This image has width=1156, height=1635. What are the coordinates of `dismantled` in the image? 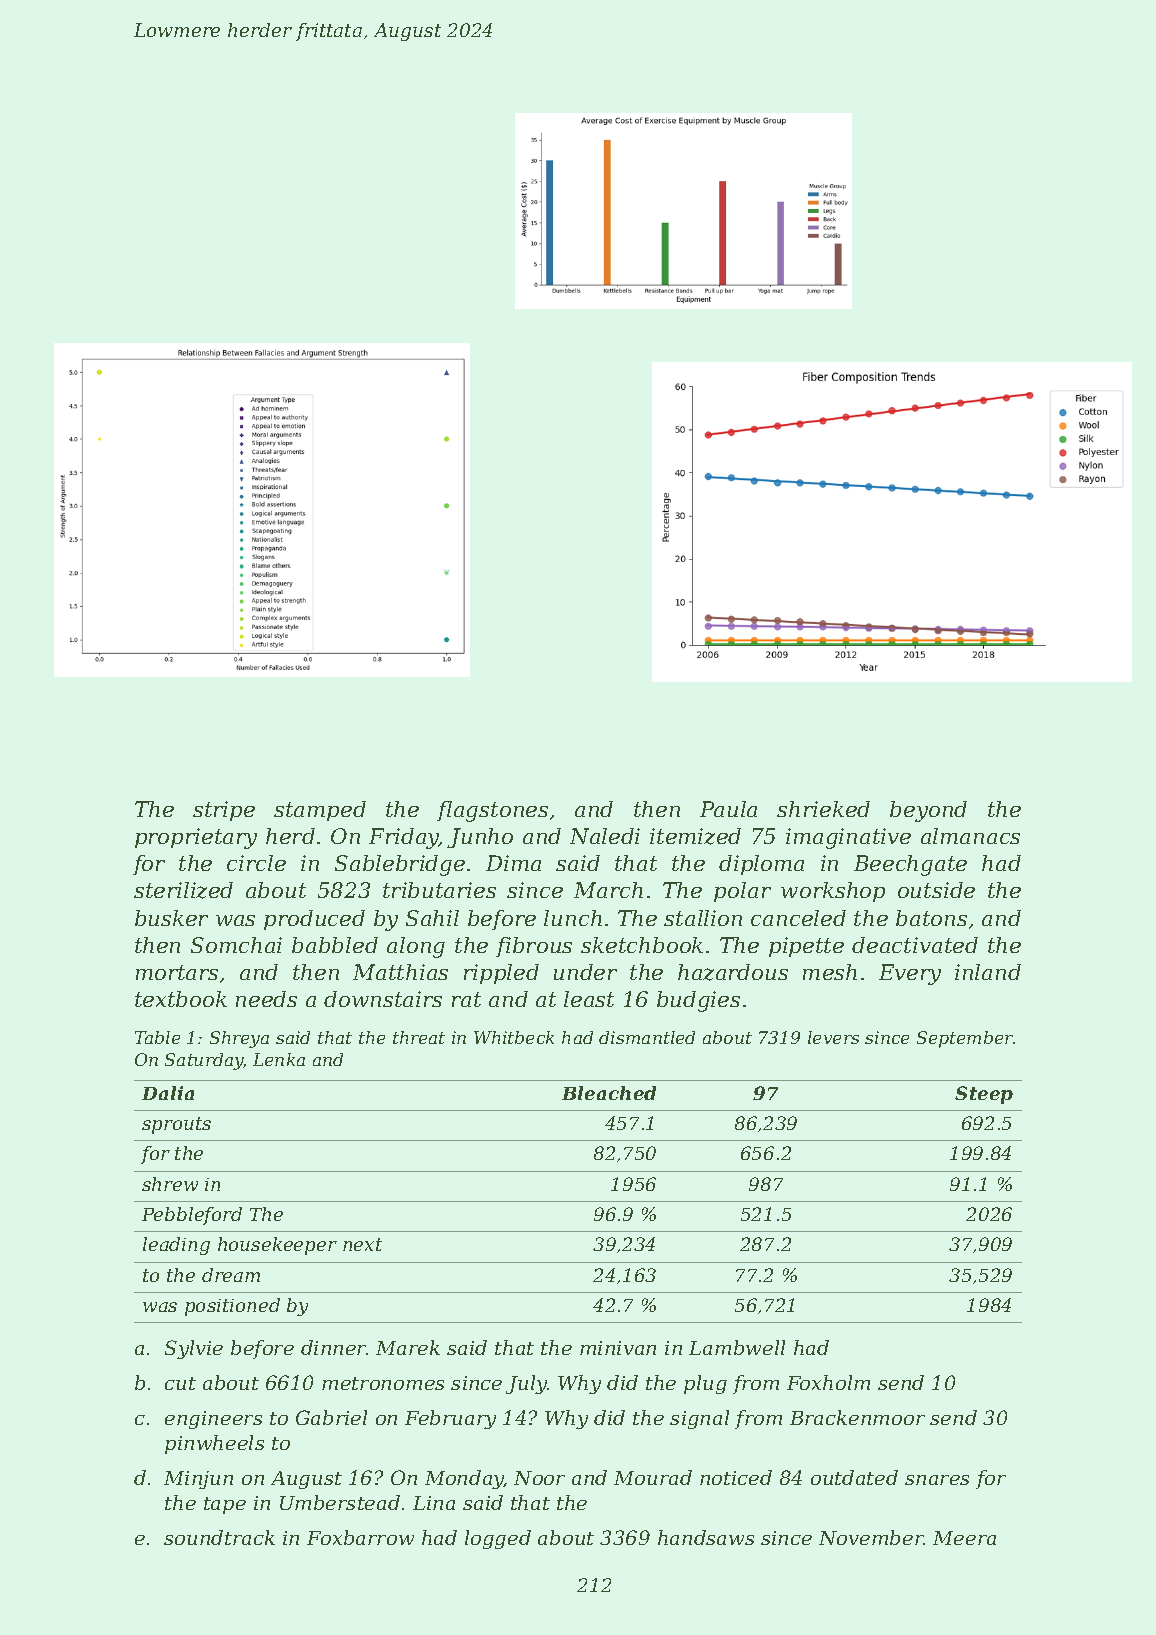 It's located at (647, 1037).
